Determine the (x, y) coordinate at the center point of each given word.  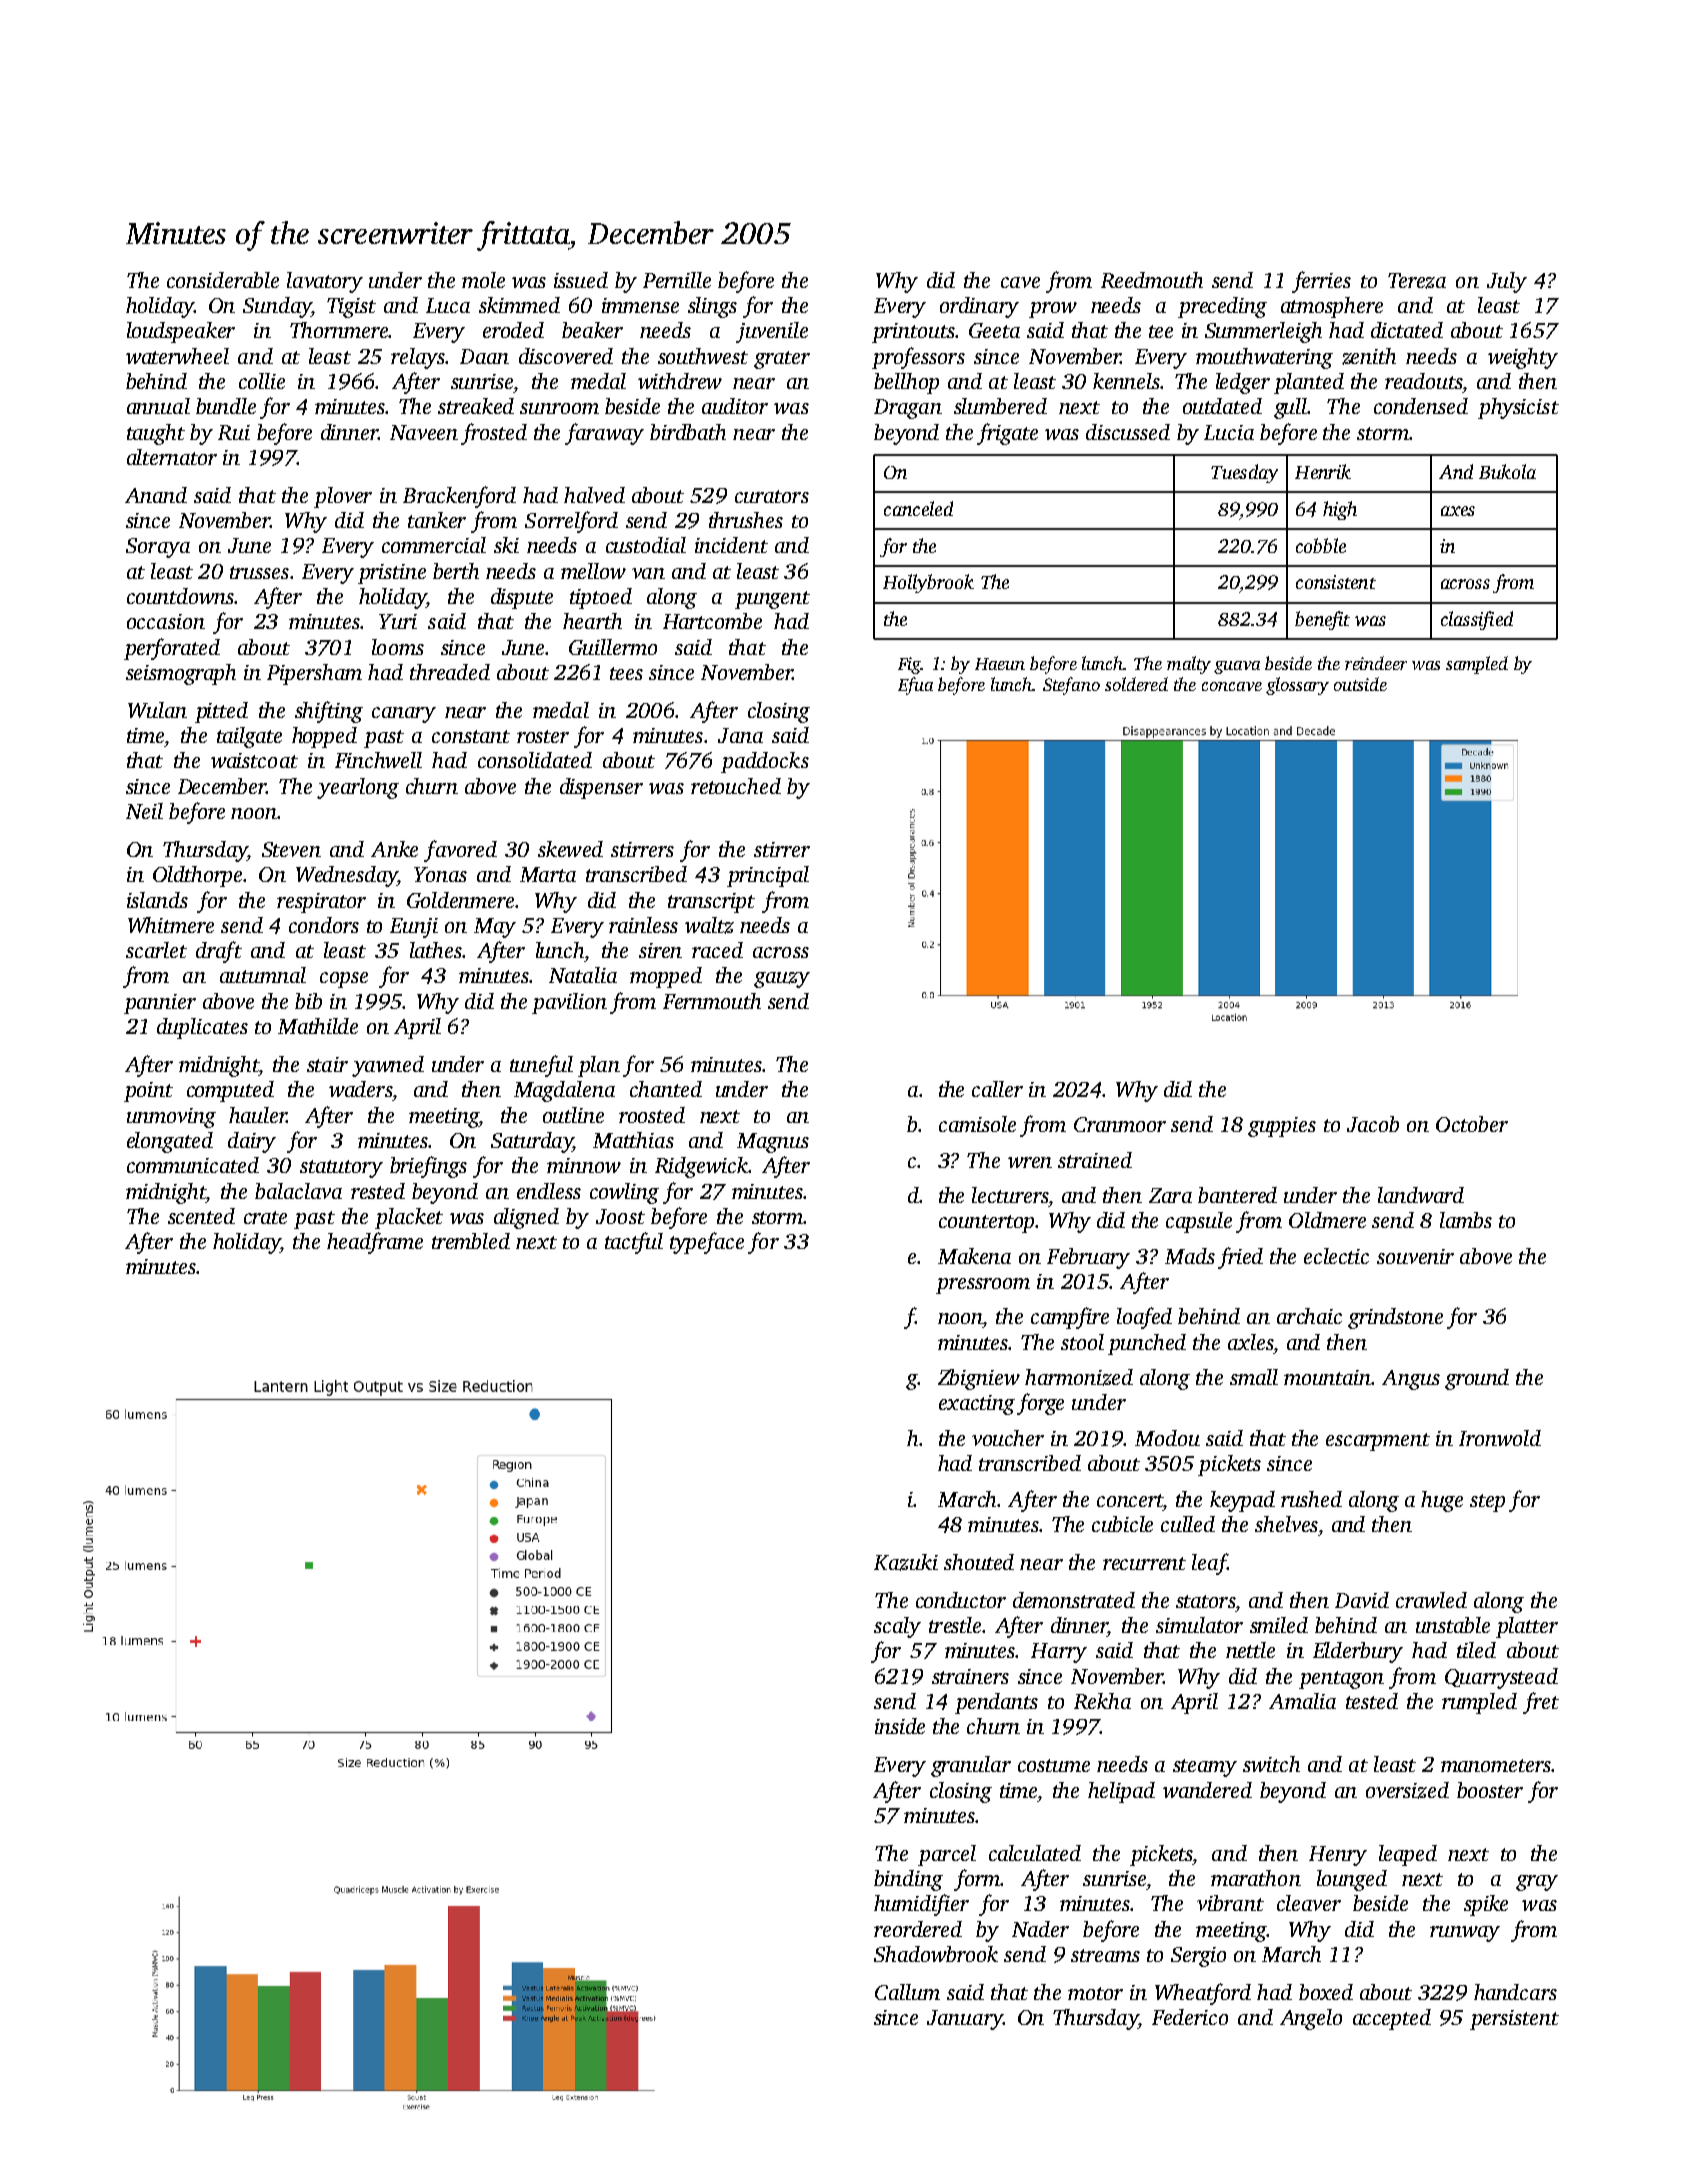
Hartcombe (712, 621)
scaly (897, 1627)
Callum (907, 1992)
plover (343, 497)
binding (908, 1880)
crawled (1431, 1600)
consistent (1336, 582)
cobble (1321, 545)
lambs (1466, 1220)
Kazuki (906, 1562)
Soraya (158, 548)
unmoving (171, 1118)
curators (772, 496)
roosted (652, 1115)
